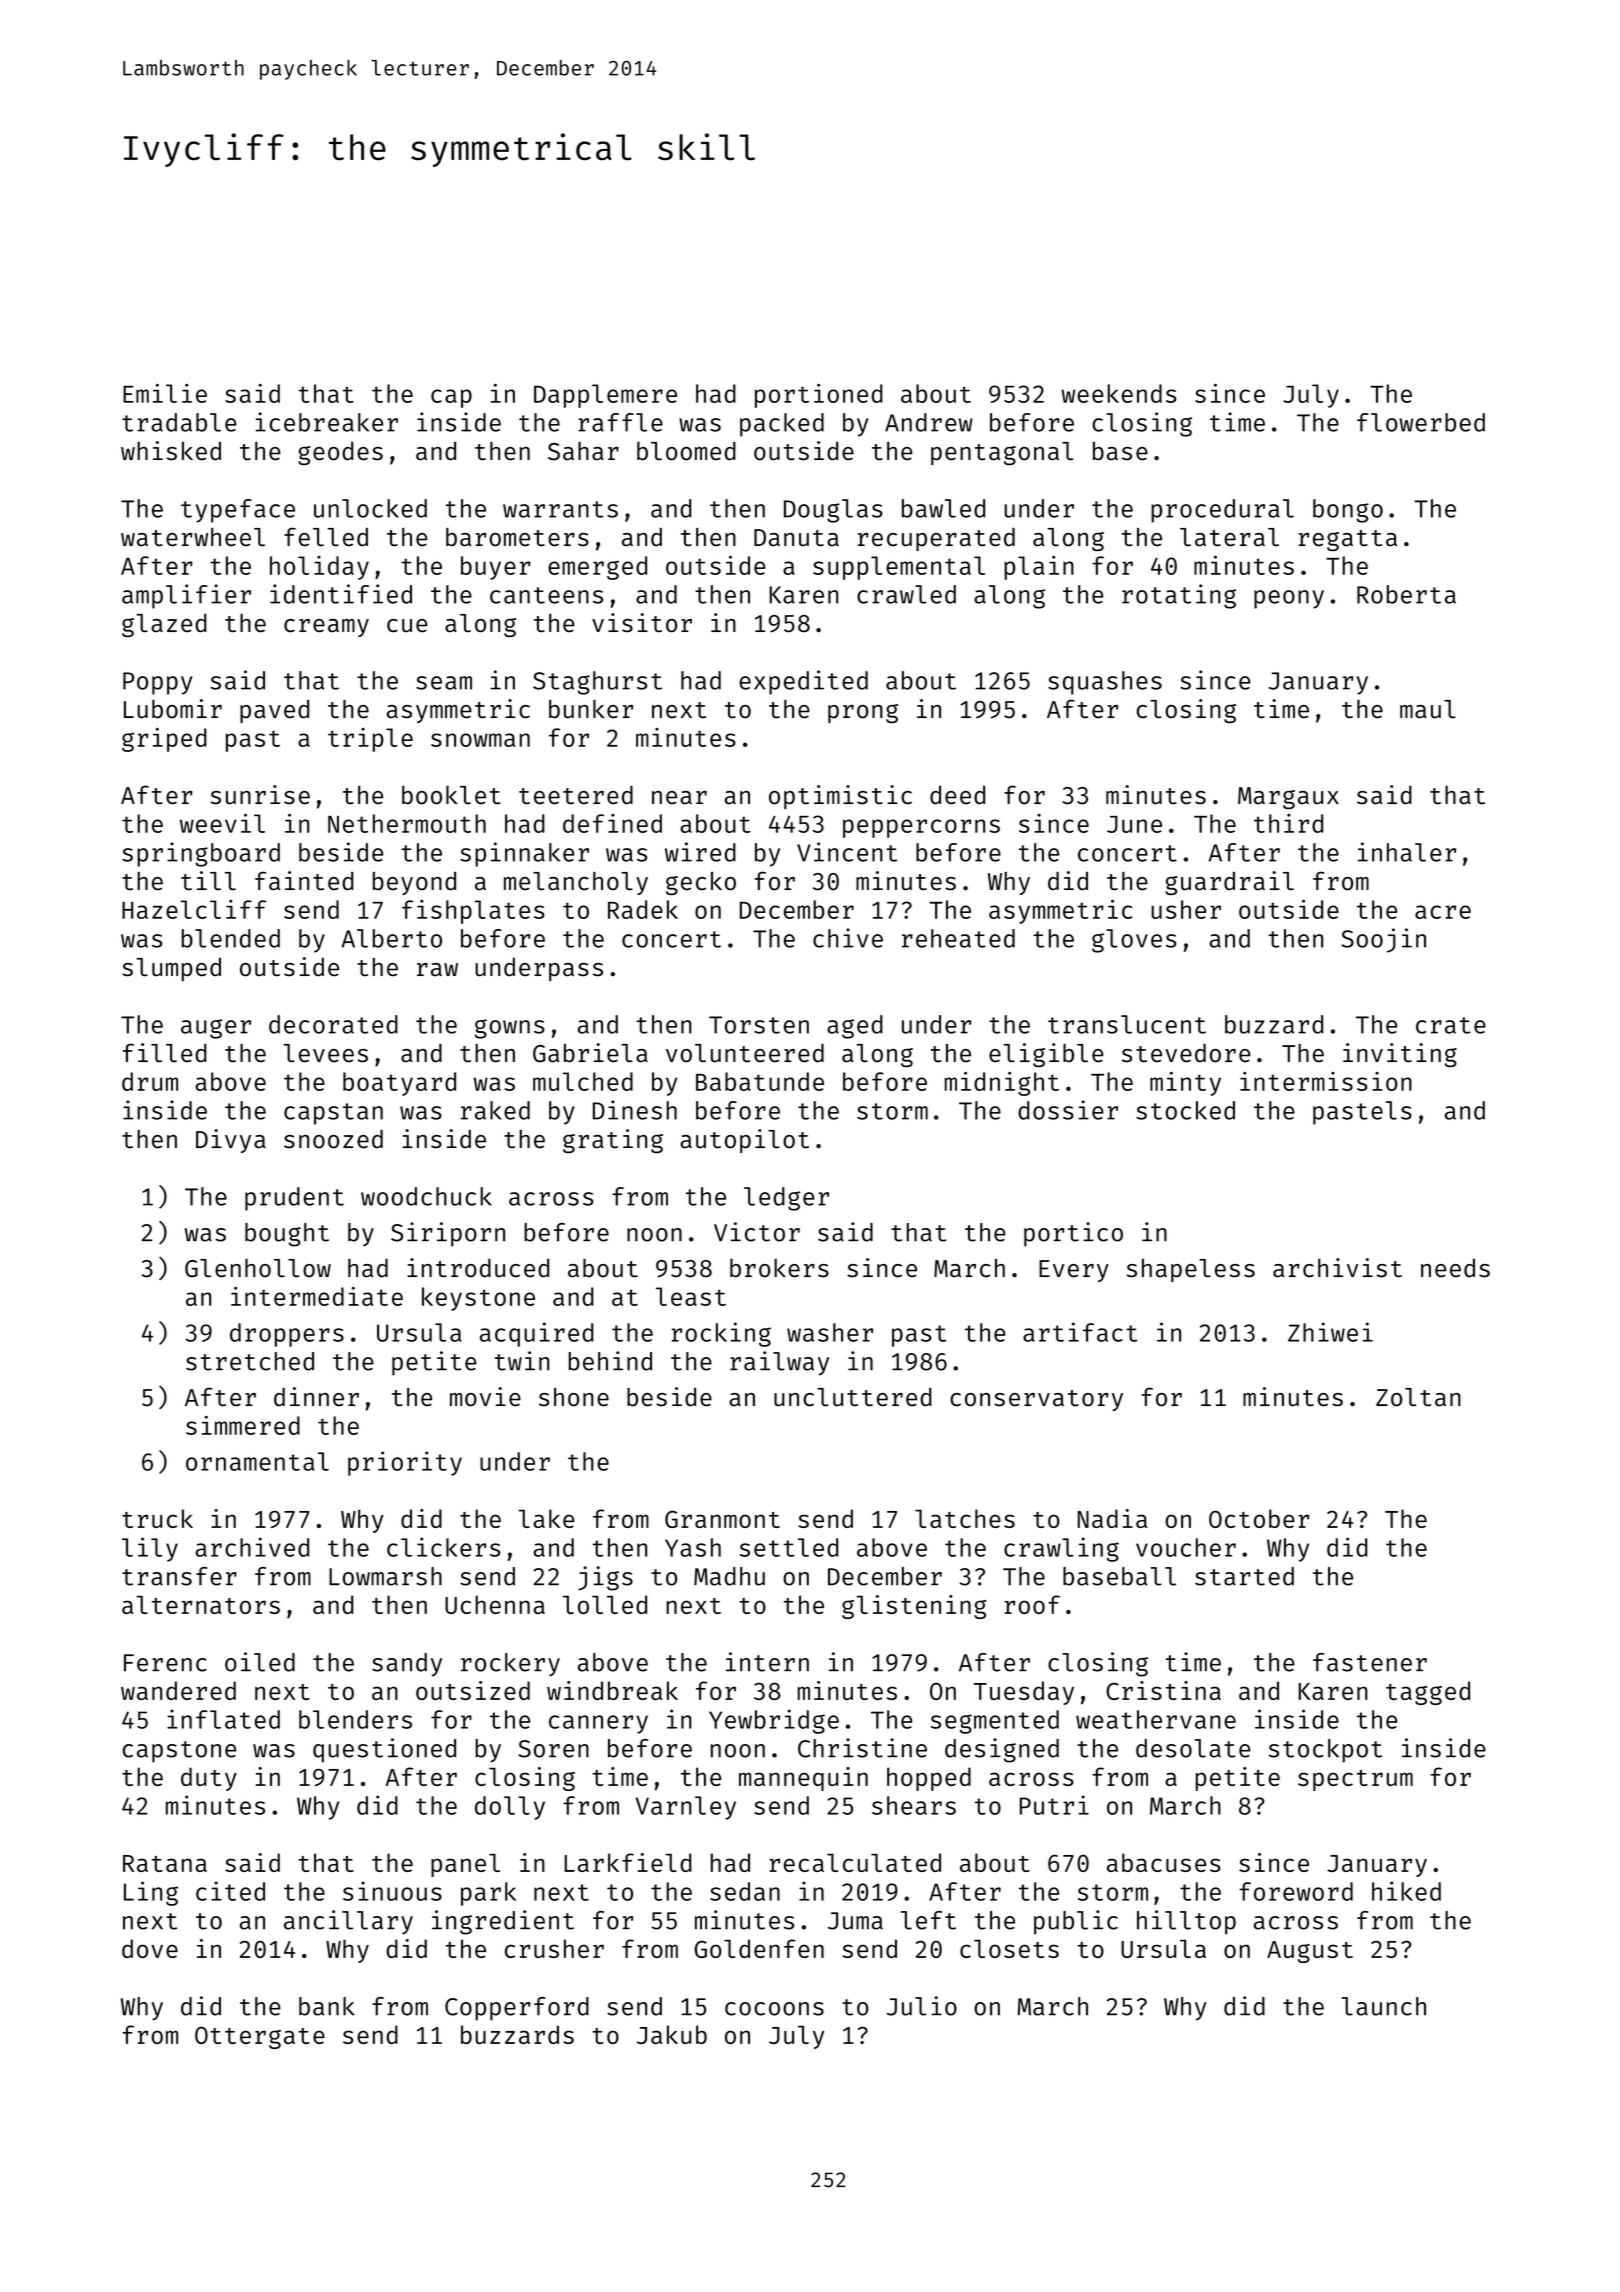 The image size is (1620, 2292). I want to click on dove, so click(150, 1948).
